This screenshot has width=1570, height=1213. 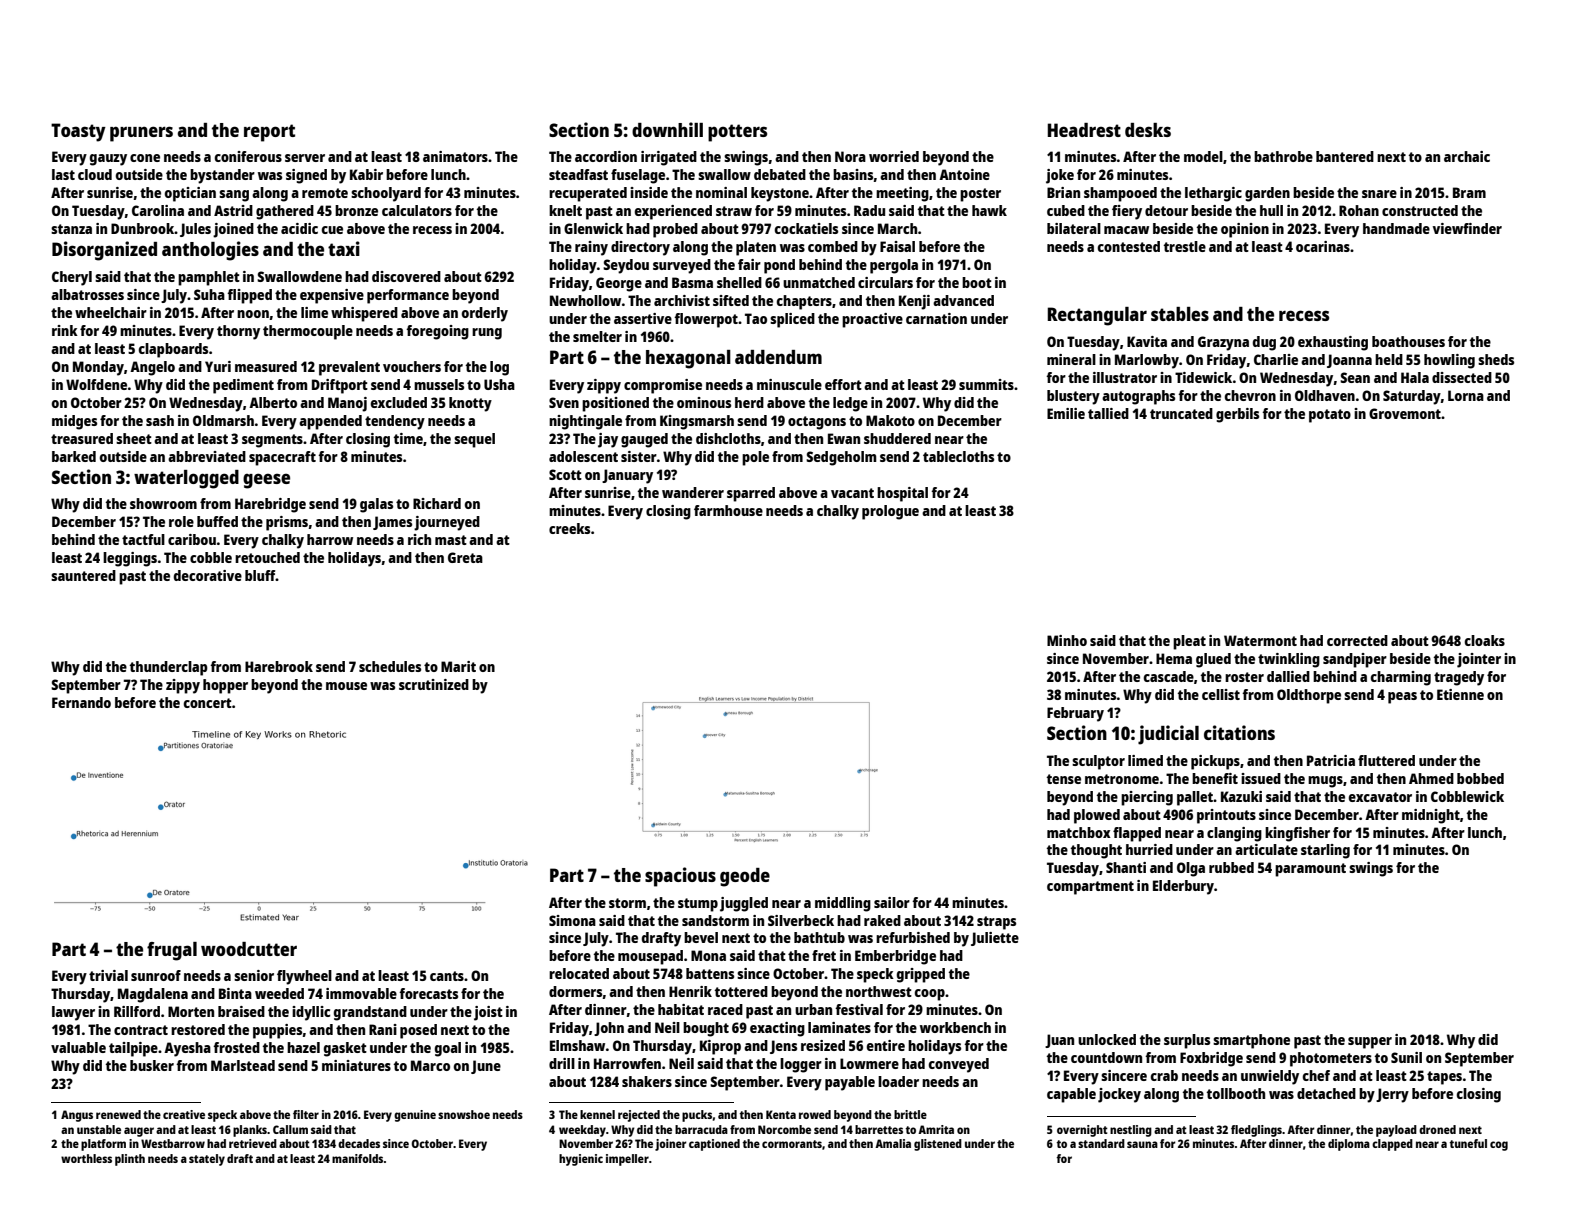 What do you see at coordinates (1402, 698) in the screenshot?
I see `peas` at bounding box center [1402, 698].
